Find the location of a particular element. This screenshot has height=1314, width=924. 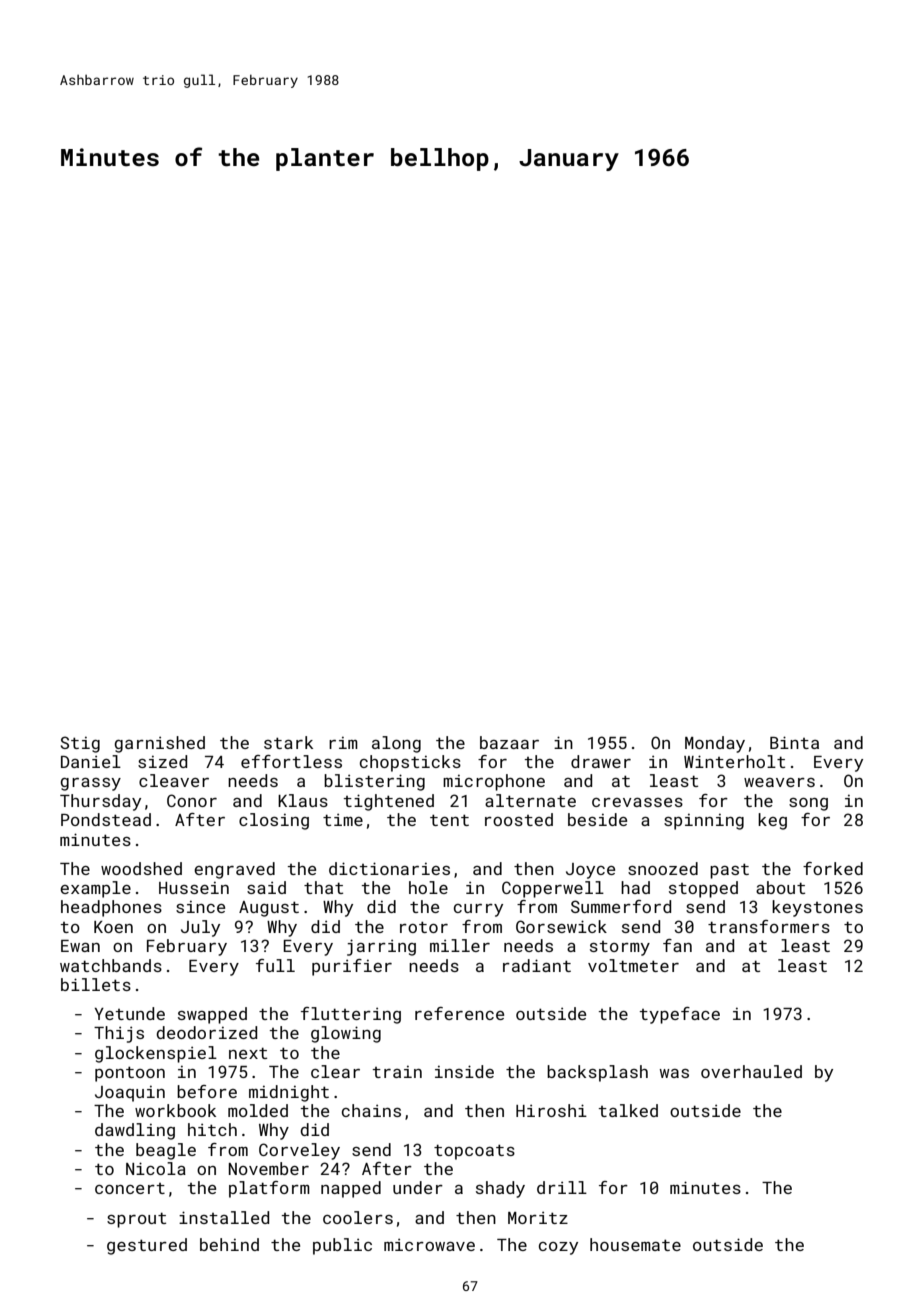

Monday is located at coordinates (715, 744).
